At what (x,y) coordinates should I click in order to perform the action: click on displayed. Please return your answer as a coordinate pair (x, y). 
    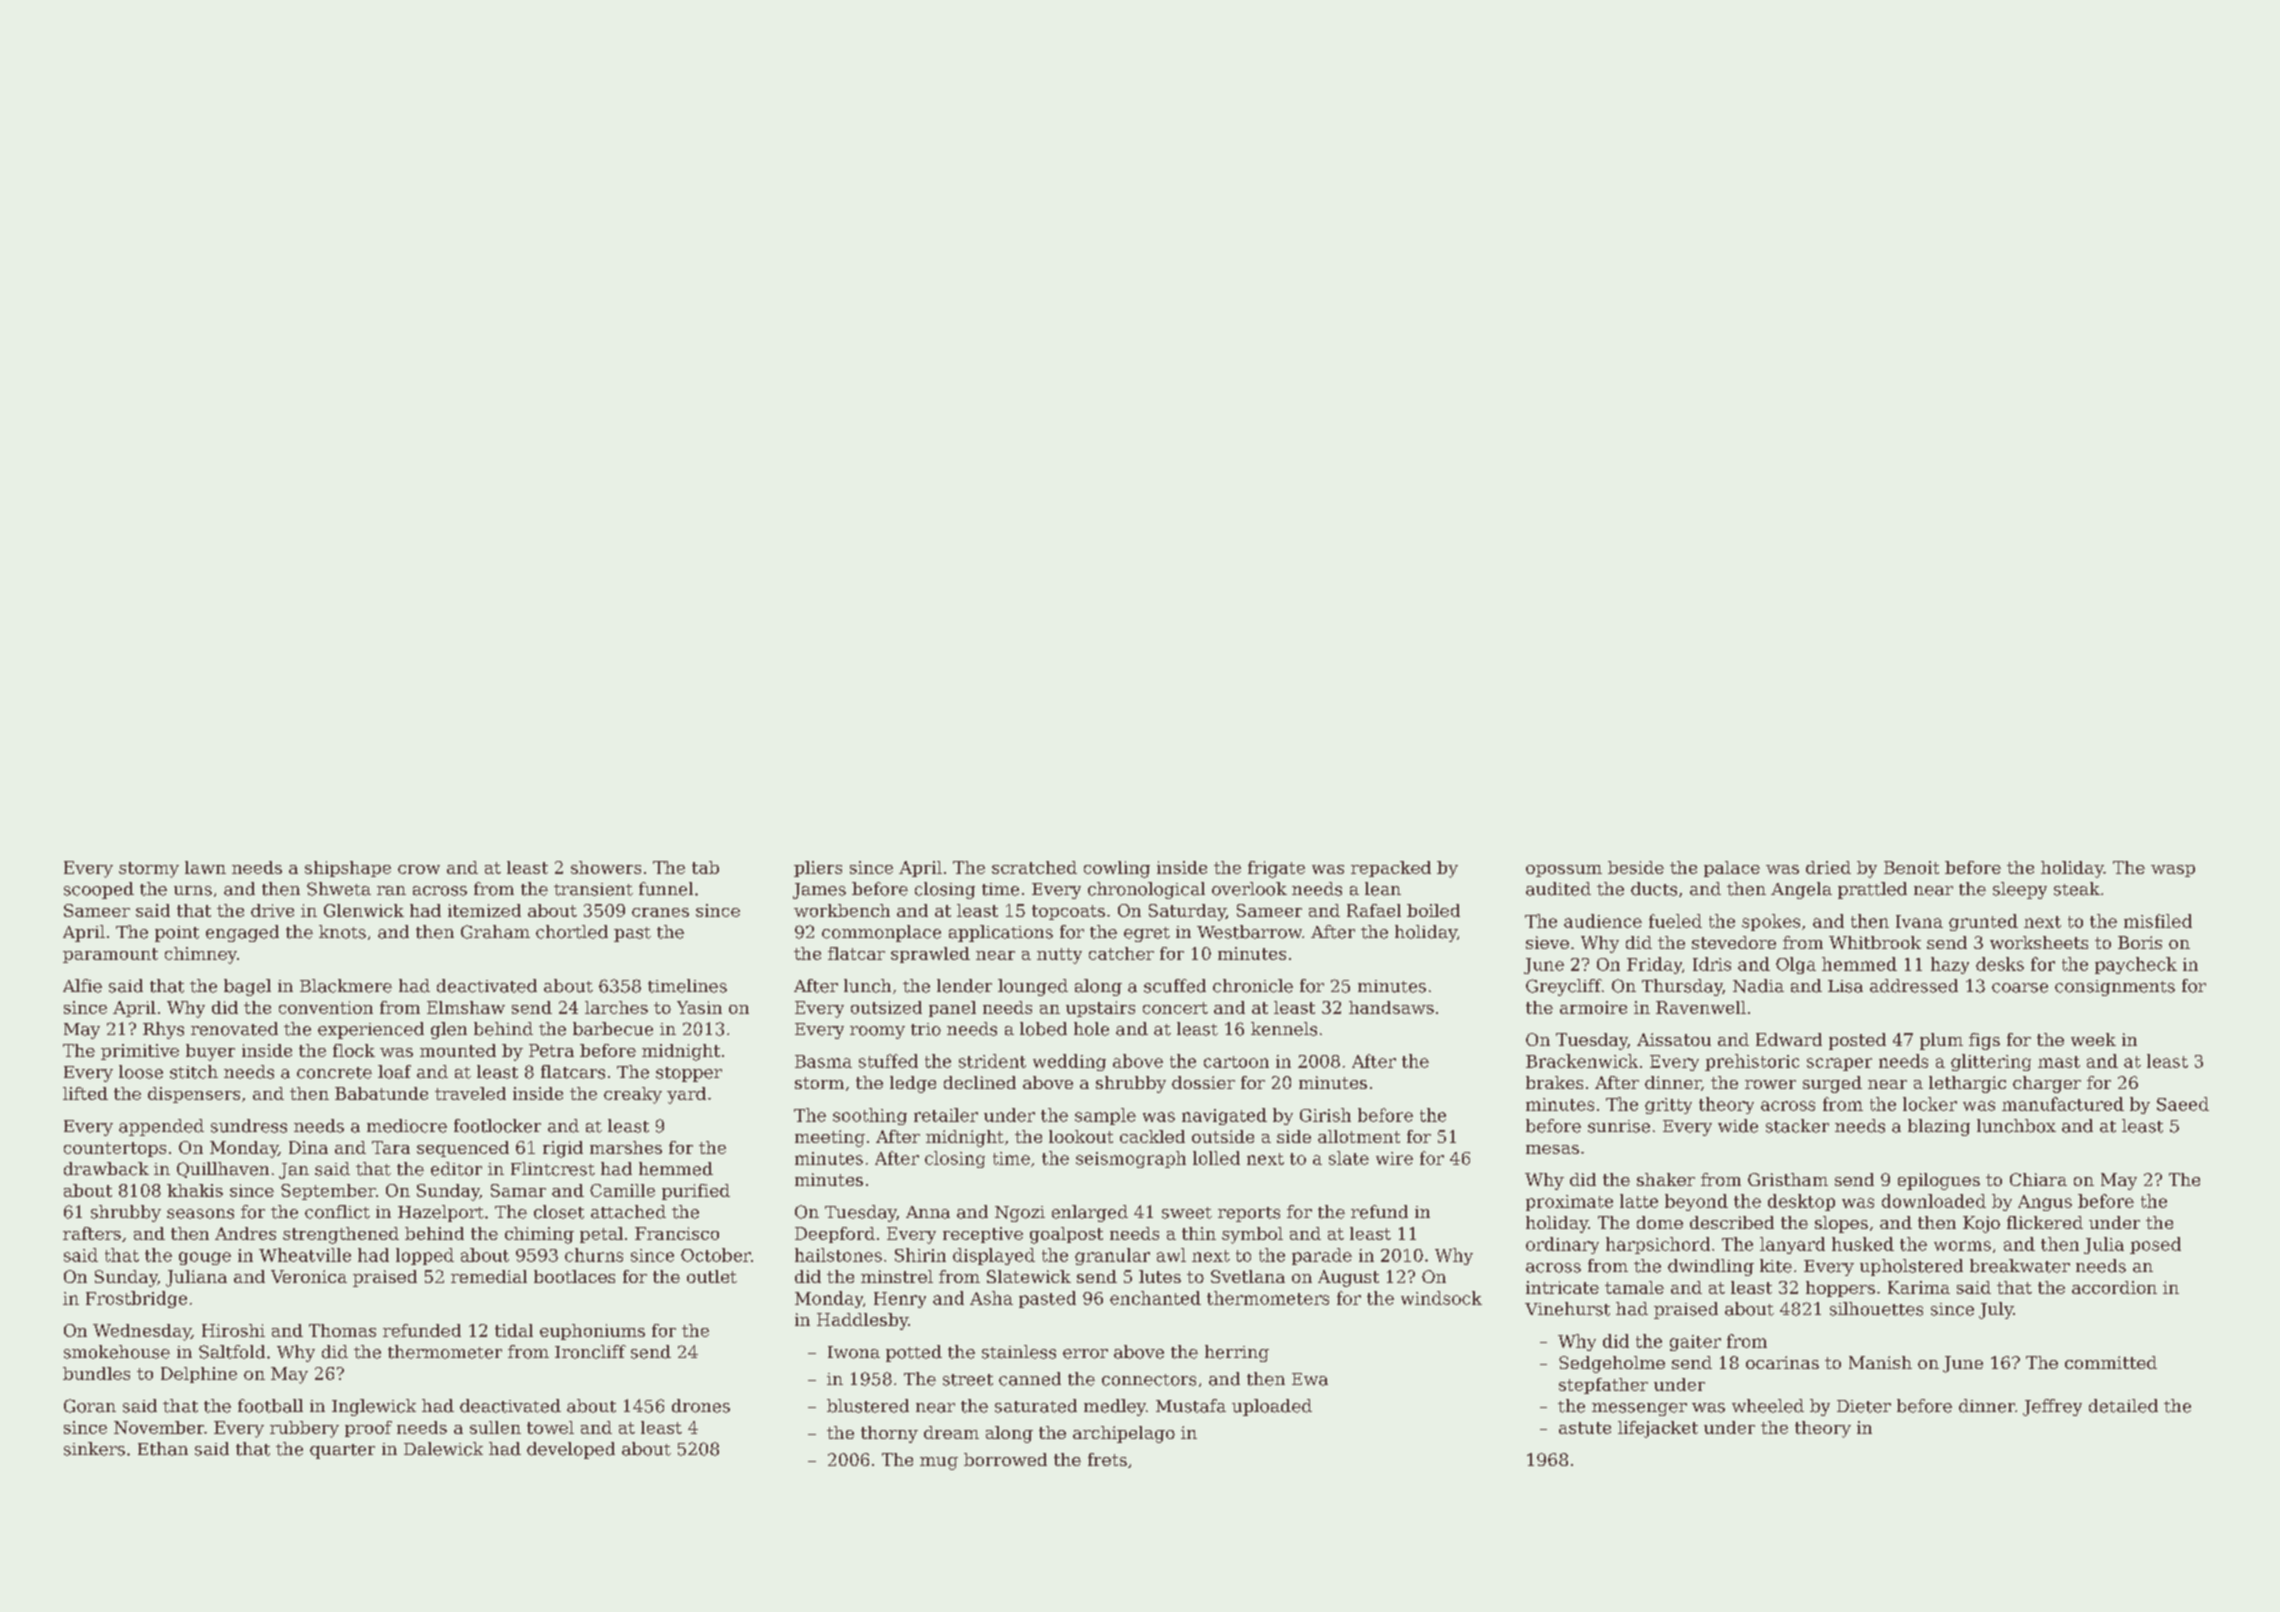
    Looking at the image, I should click on (994, 1256).
